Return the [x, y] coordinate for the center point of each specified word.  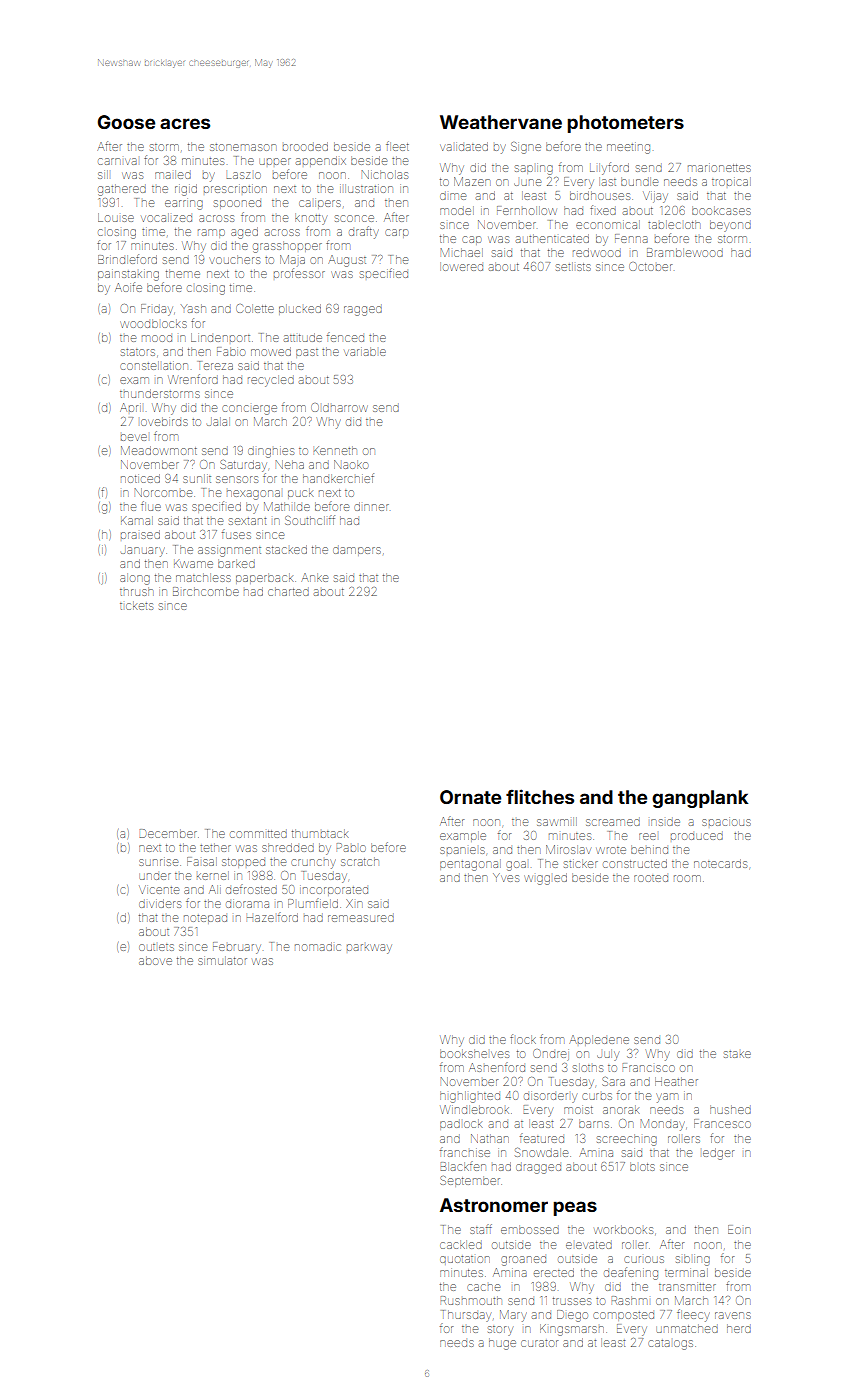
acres [185, 123]
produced [697, 836]
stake [737, 1054]
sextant [247, 521]
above [155, 960]
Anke [314, 577]
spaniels [462, 850]
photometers [625, 124]
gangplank [700, 799]
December [168, 833]
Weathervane [501, 122]
